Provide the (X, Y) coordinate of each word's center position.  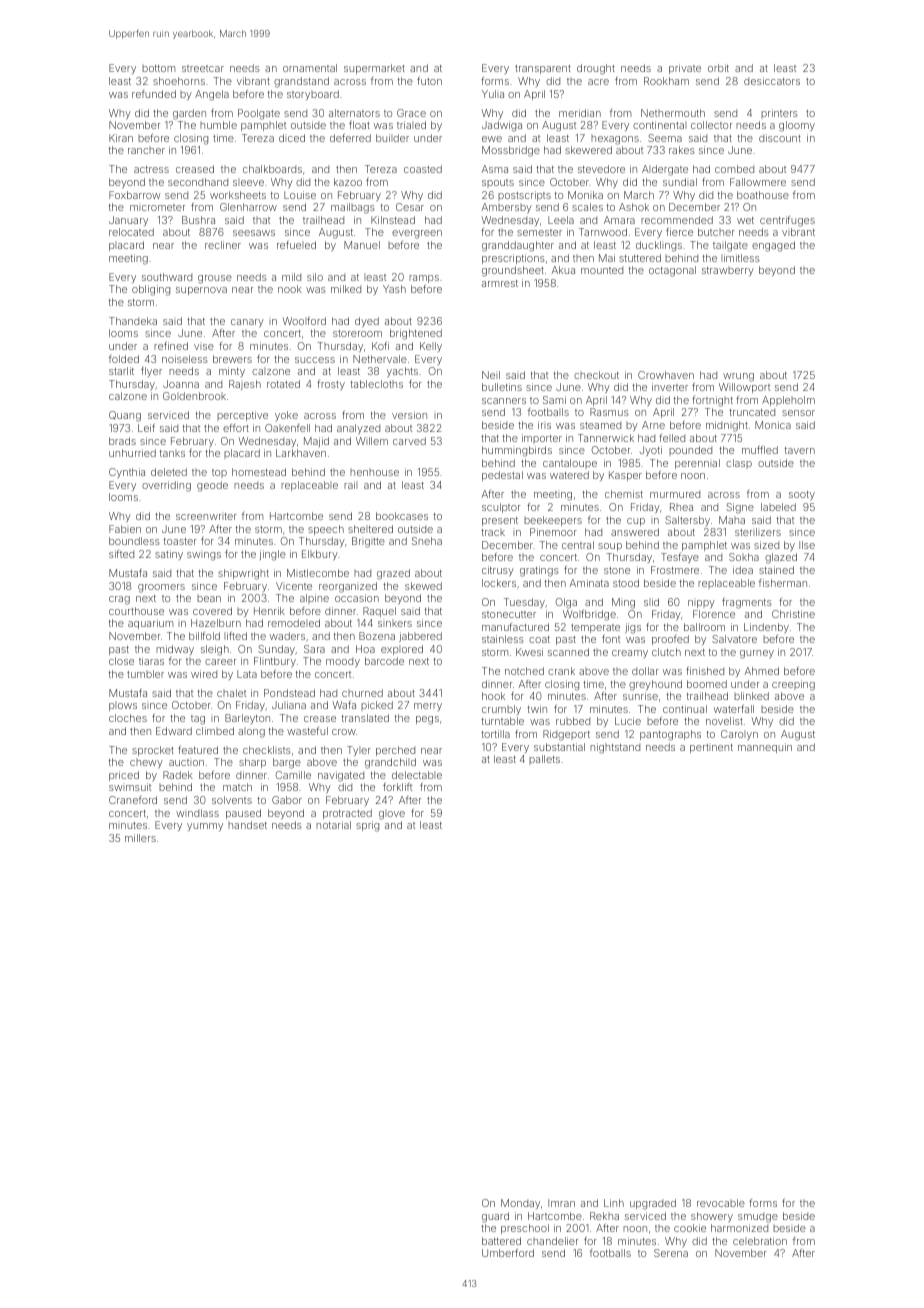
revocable (721, 1203)
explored (402, 650)
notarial (333, 825)
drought (596, 69)
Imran (561, 1203)
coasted (423, 169)
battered (501, 1241)
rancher (146, 150)
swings (204, 556)
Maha (732, 520)
